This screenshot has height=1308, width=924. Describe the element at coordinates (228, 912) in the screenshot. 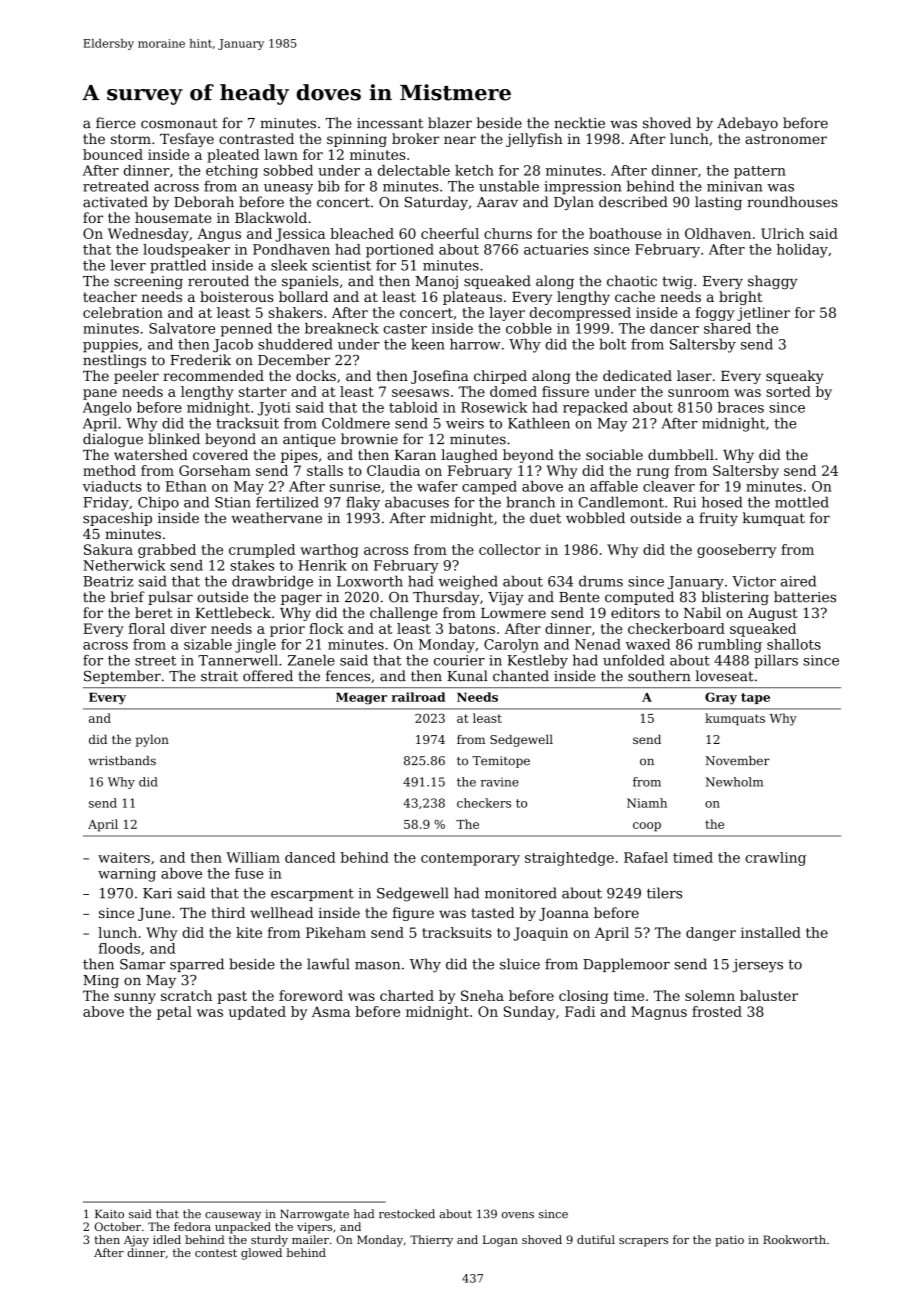

I see `third` at that location.
